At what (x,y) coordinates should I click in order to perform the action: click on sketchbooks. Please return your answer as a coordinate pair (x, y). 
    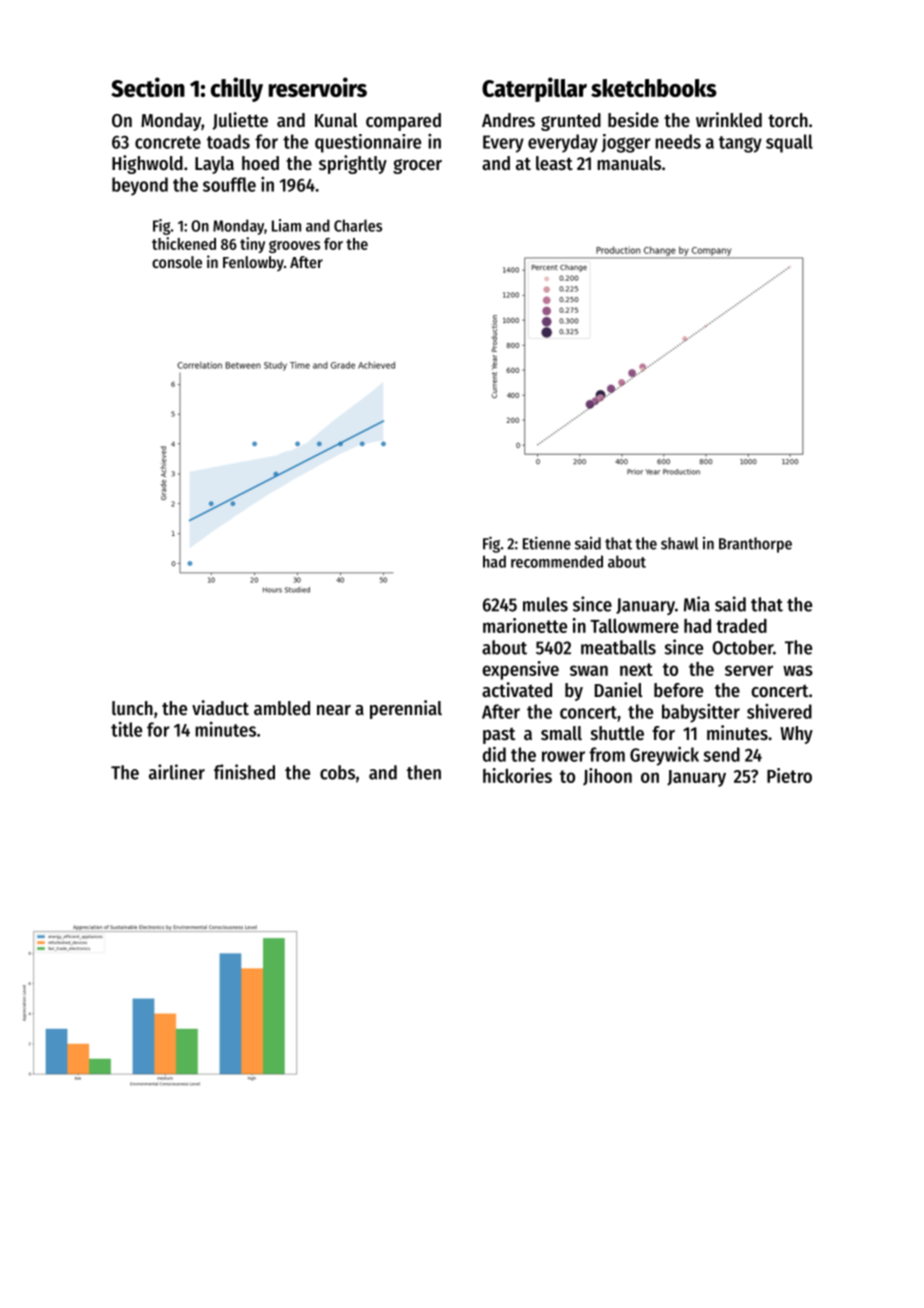
    Looking at the image, I should click on (654, 88).
